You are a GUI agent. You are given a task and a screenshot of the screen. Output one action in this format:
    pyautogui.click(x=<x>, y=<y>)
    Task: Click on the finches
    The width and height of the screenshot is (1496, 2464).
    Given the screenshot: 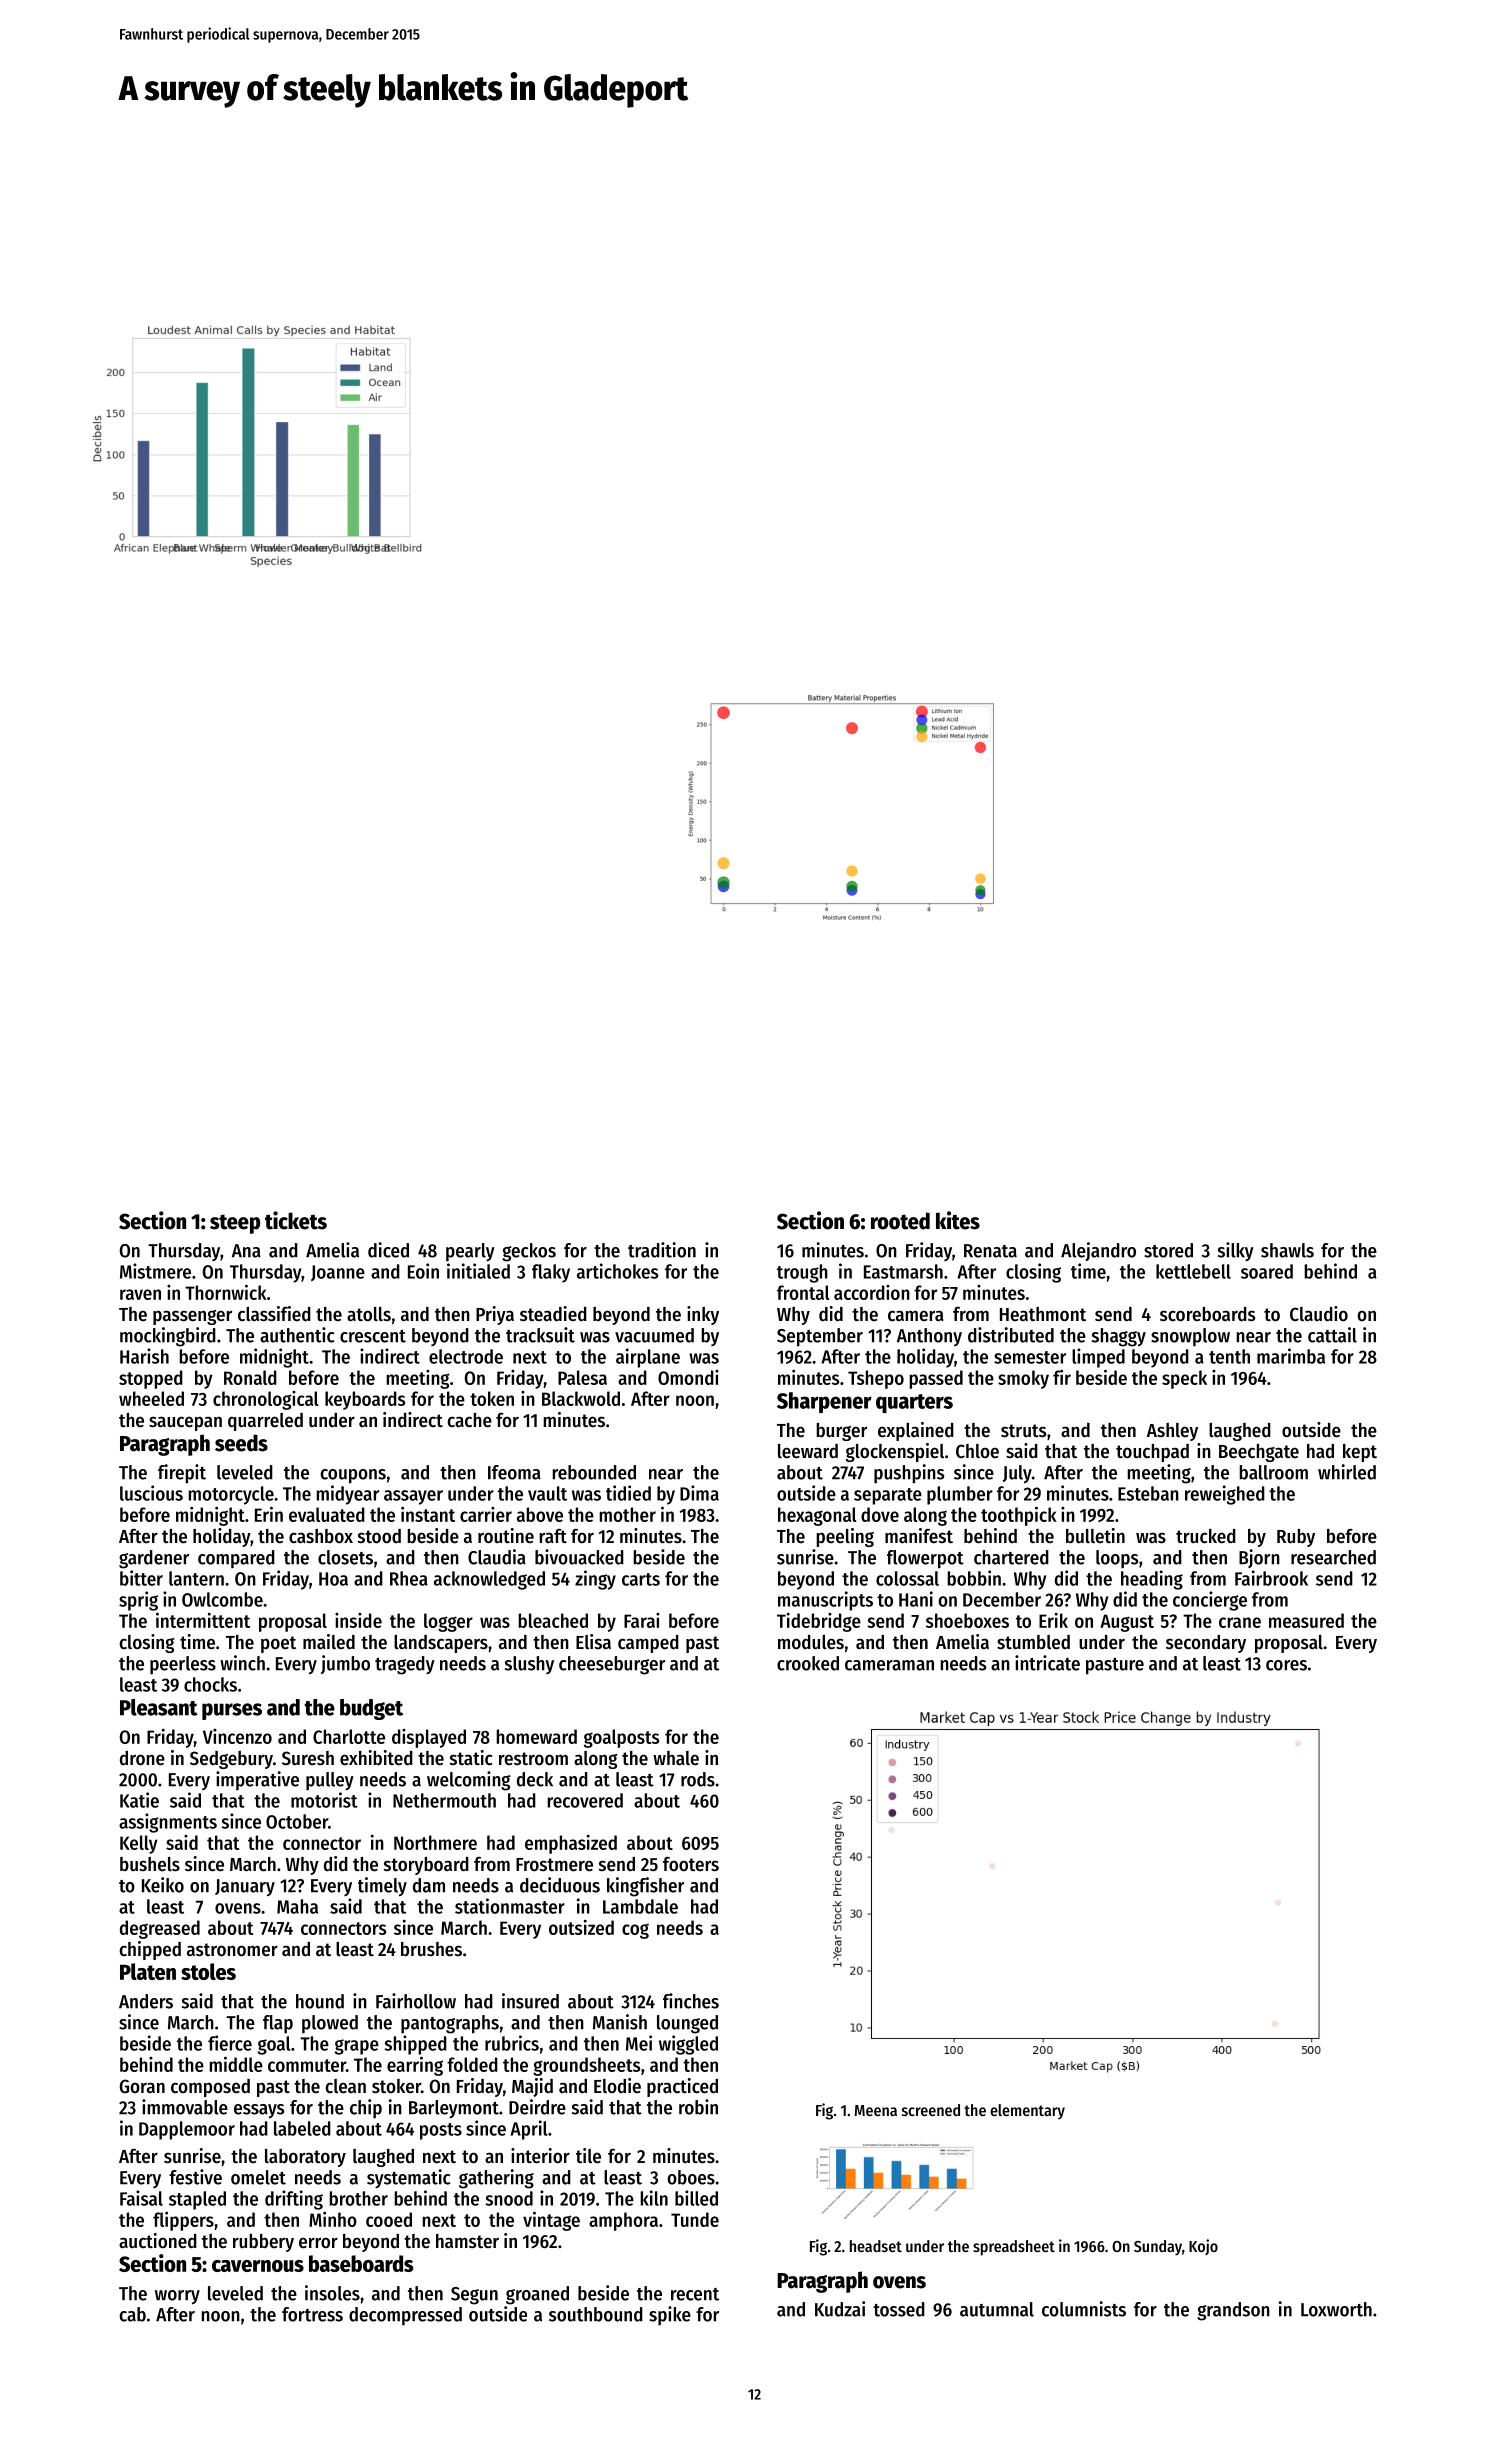 What is the action you would take?
    pyautogui.click(x=691, y=2001)
